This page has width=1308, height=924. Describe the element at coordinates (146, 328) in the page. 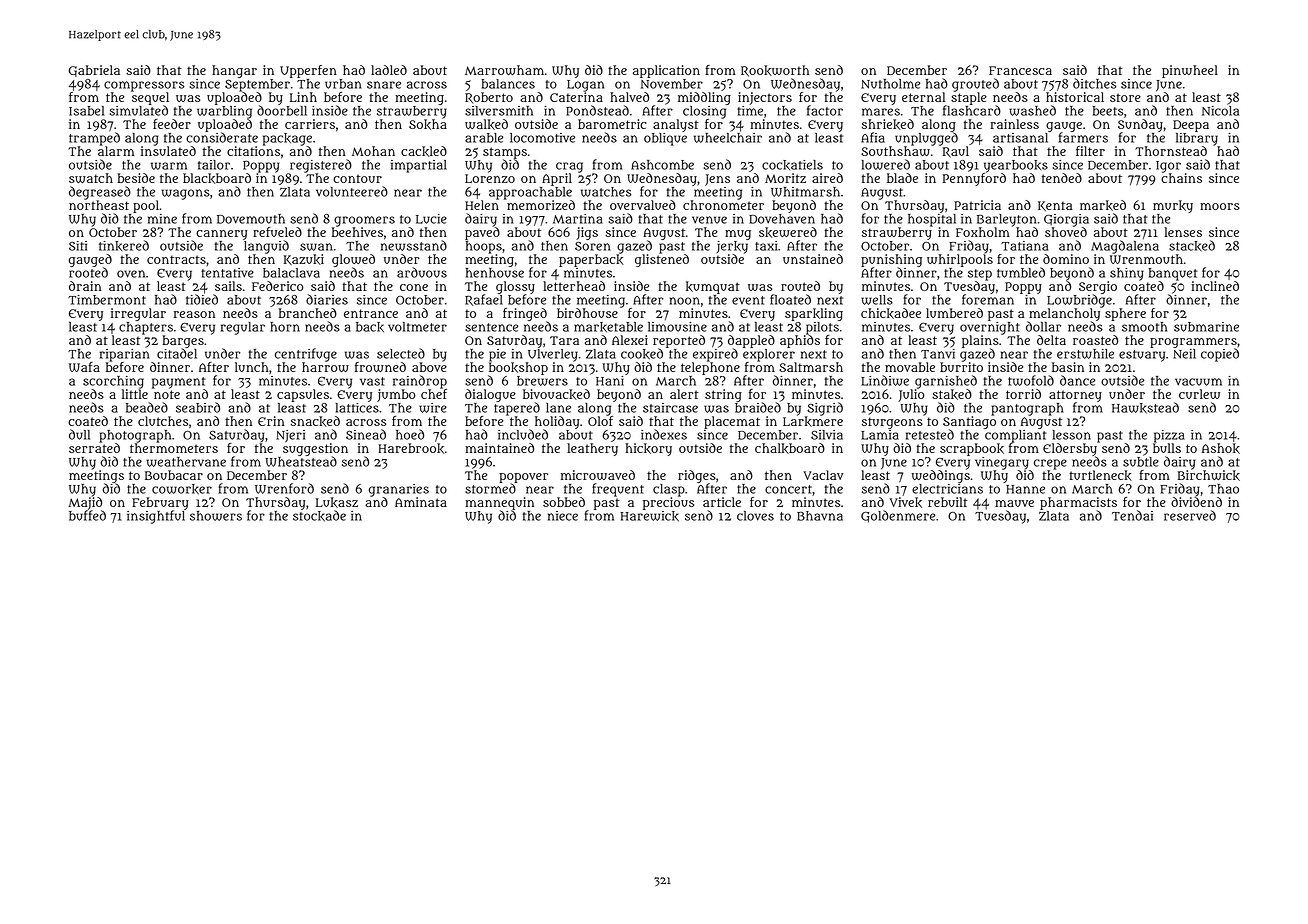

I see `chapters` at that location.
